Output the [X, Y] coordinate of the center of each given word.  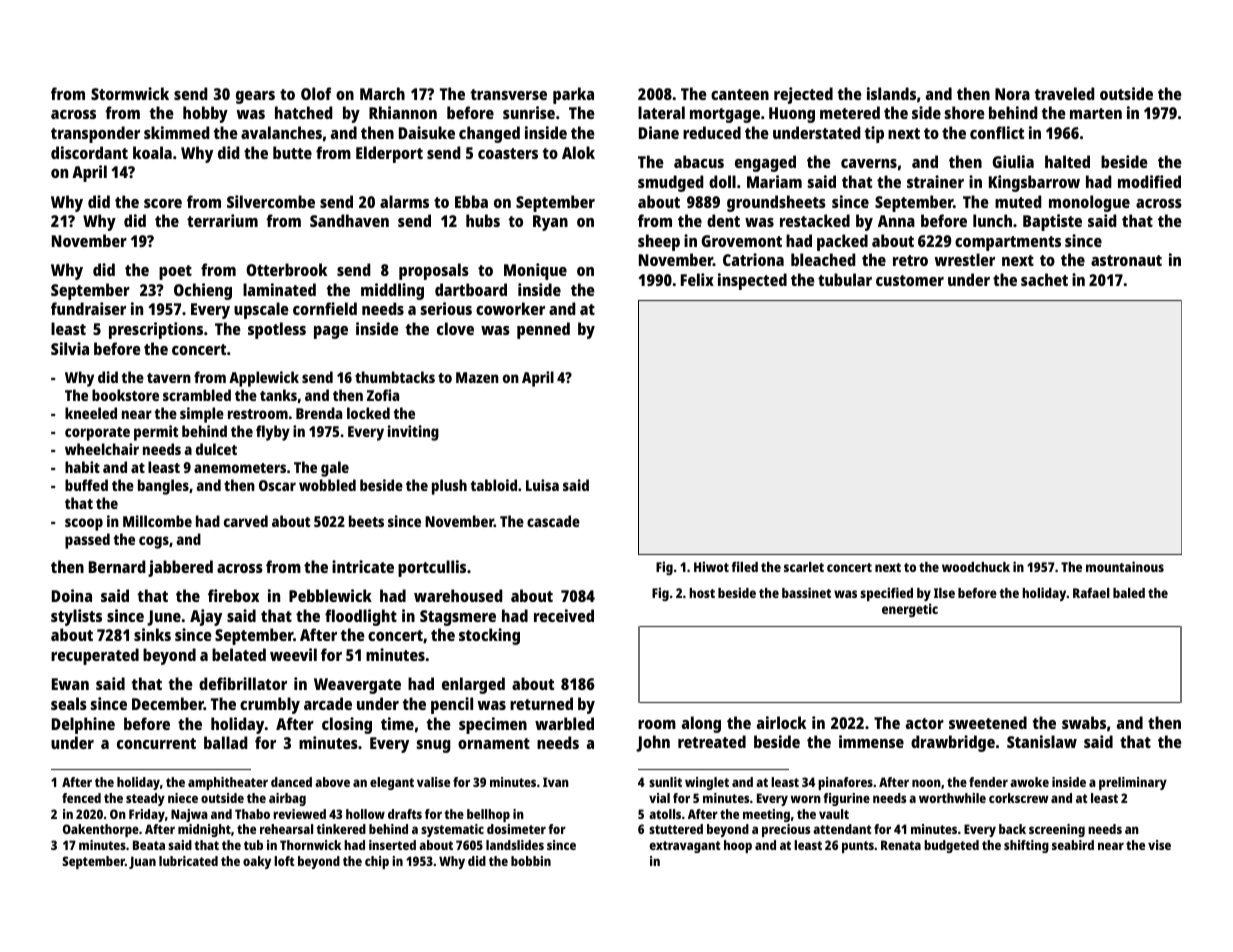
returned [541, 703]
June [164, 618]
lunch [992, 220]
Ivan [556, 782]
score [163, 203]
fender [988, 782]
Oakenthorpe [101, 830]
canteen [740, 94]
